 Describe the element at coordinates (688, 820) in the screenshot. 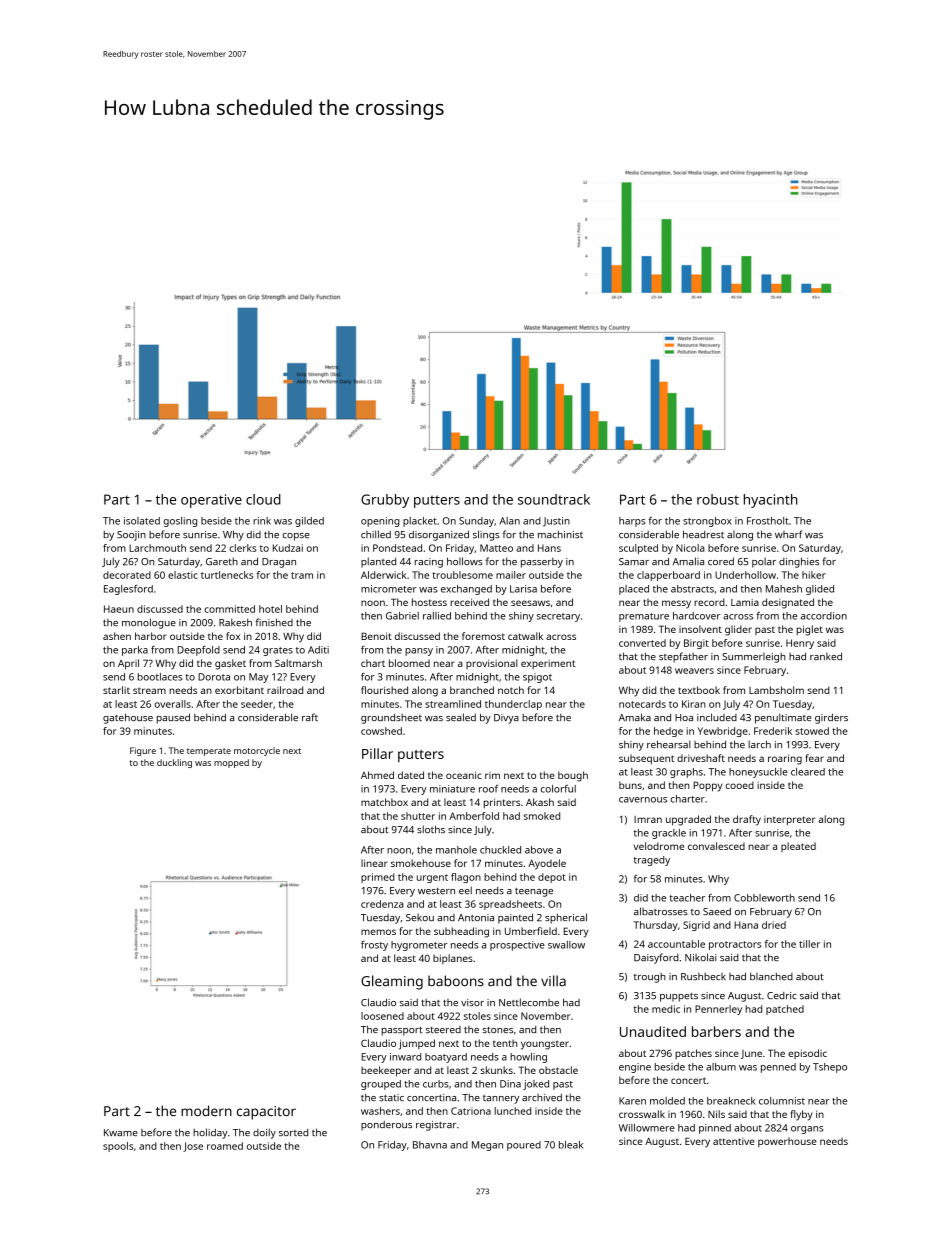

I see `upgraded` at that location.
